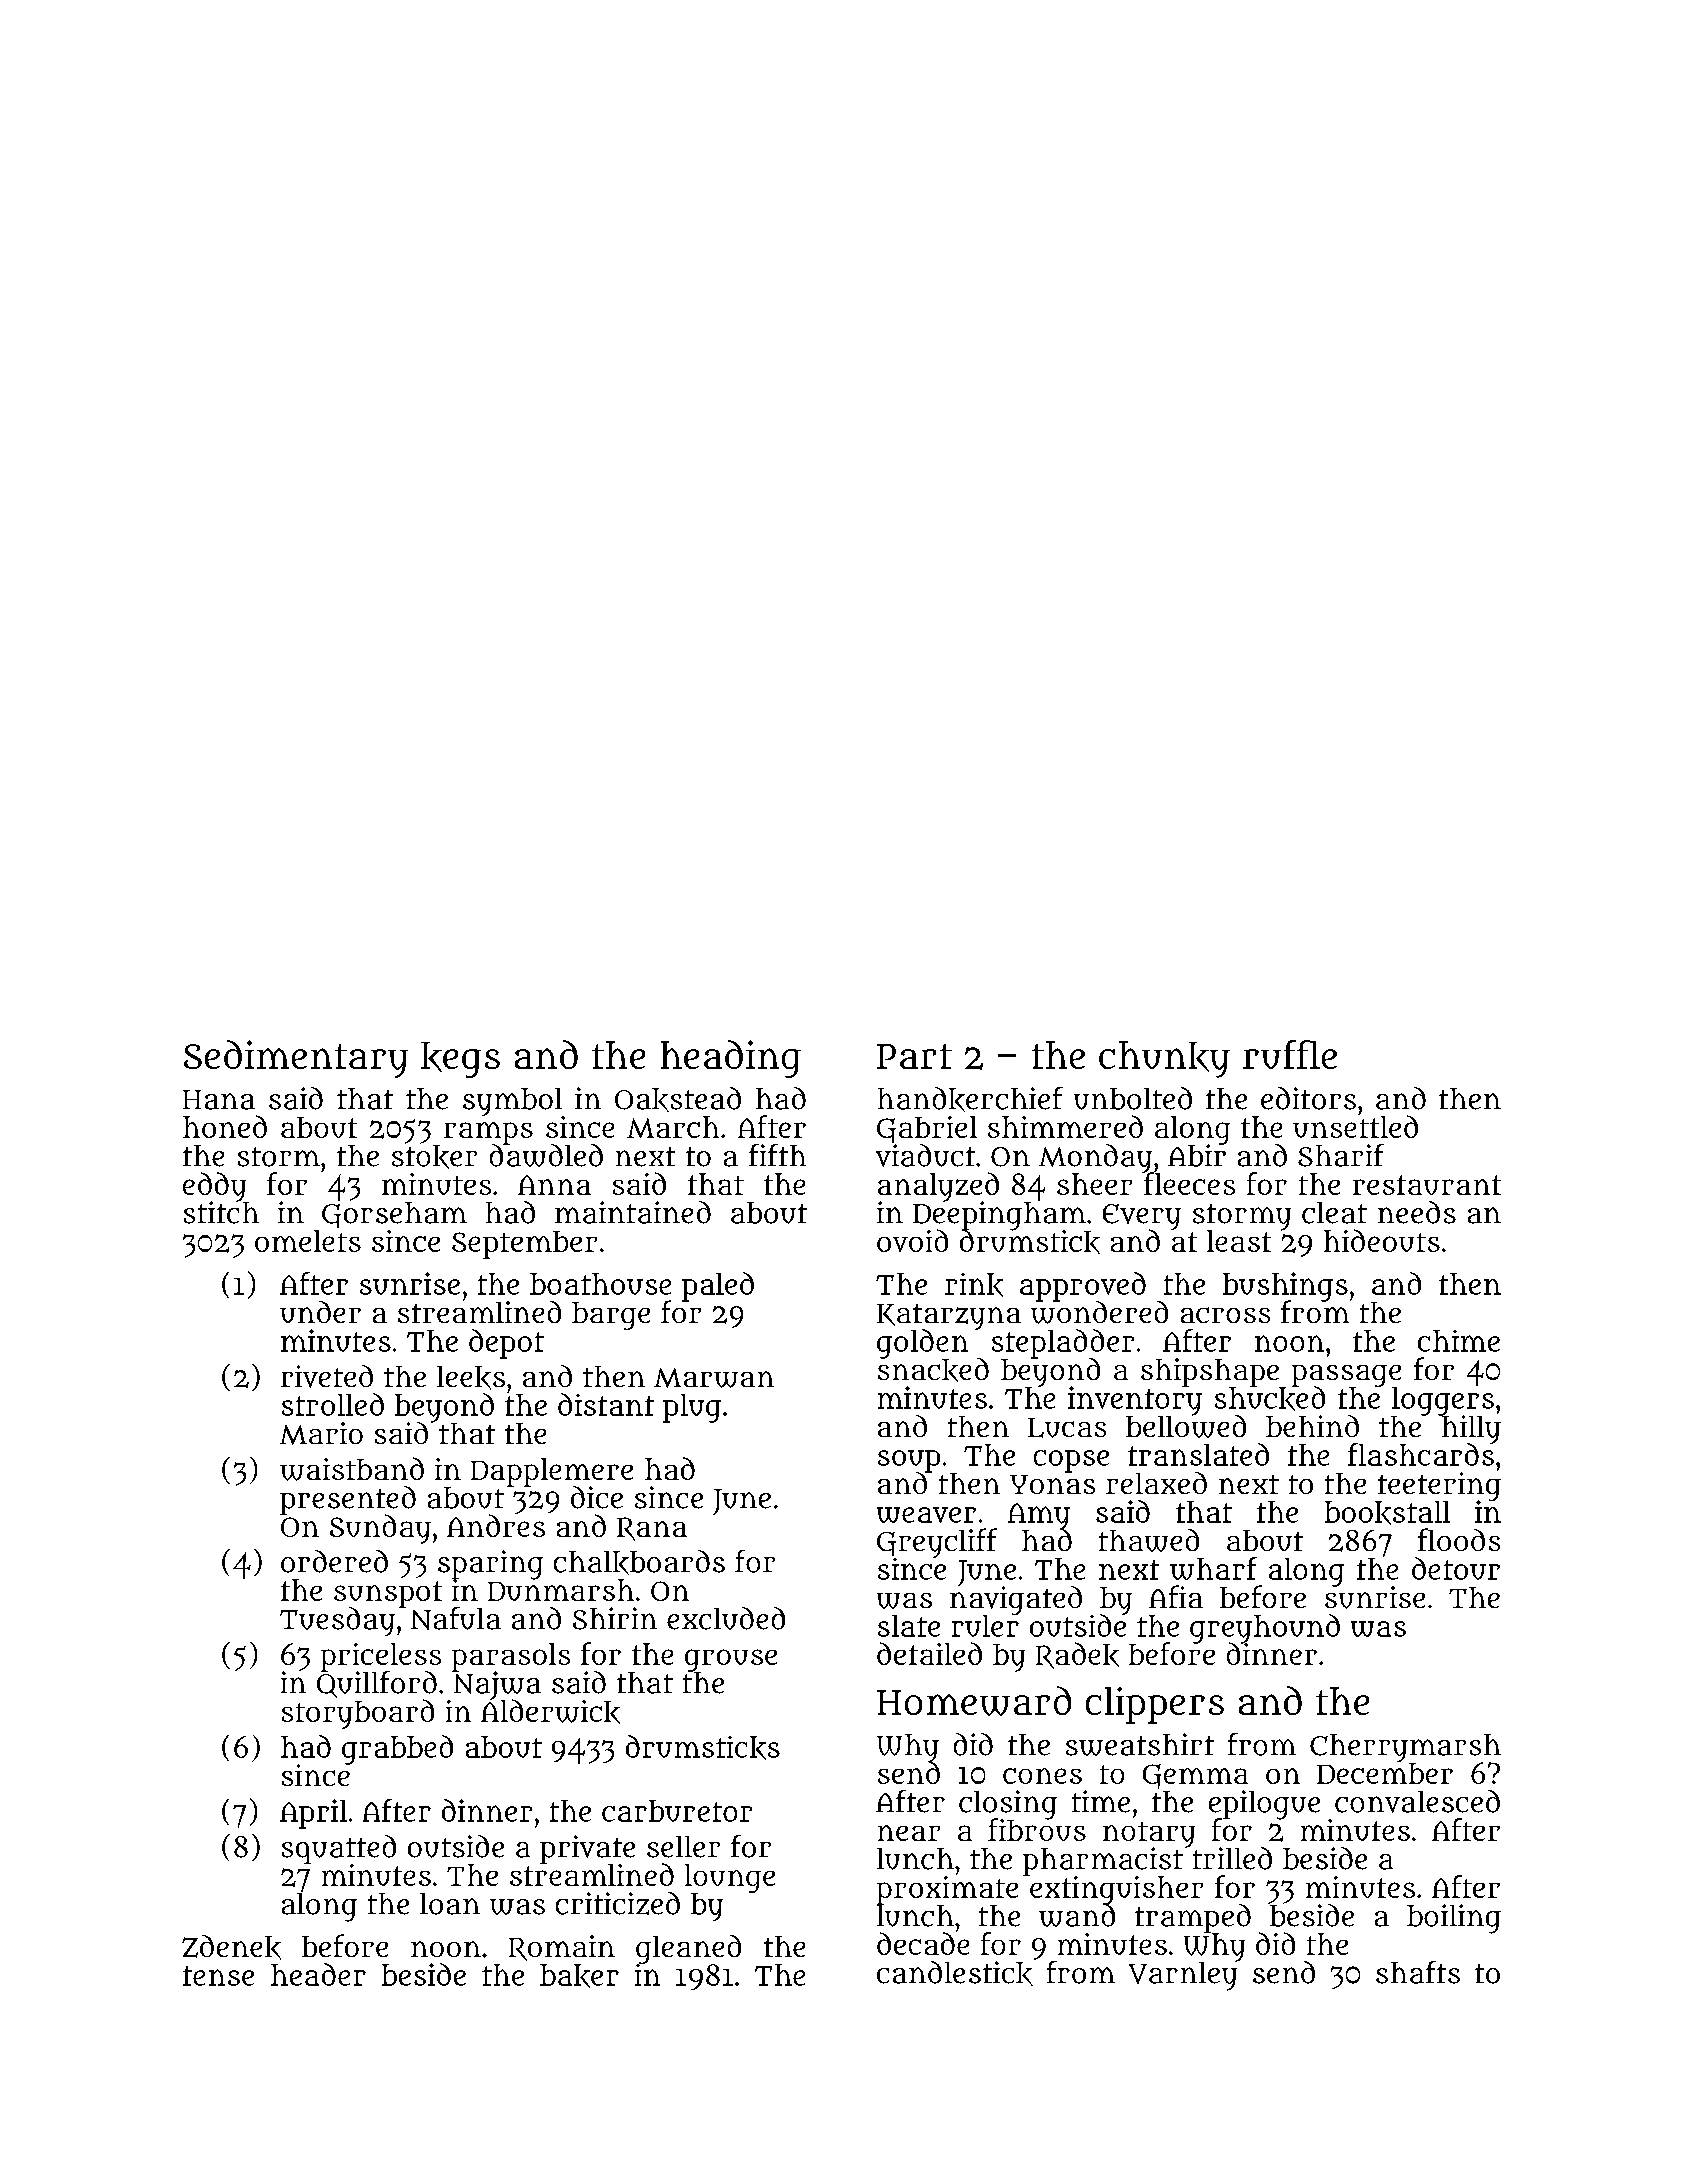 Image resolution: width=1683 pixels, height=2178 pixels. I want to click on Dunmarsh, so click(561, 1590).
